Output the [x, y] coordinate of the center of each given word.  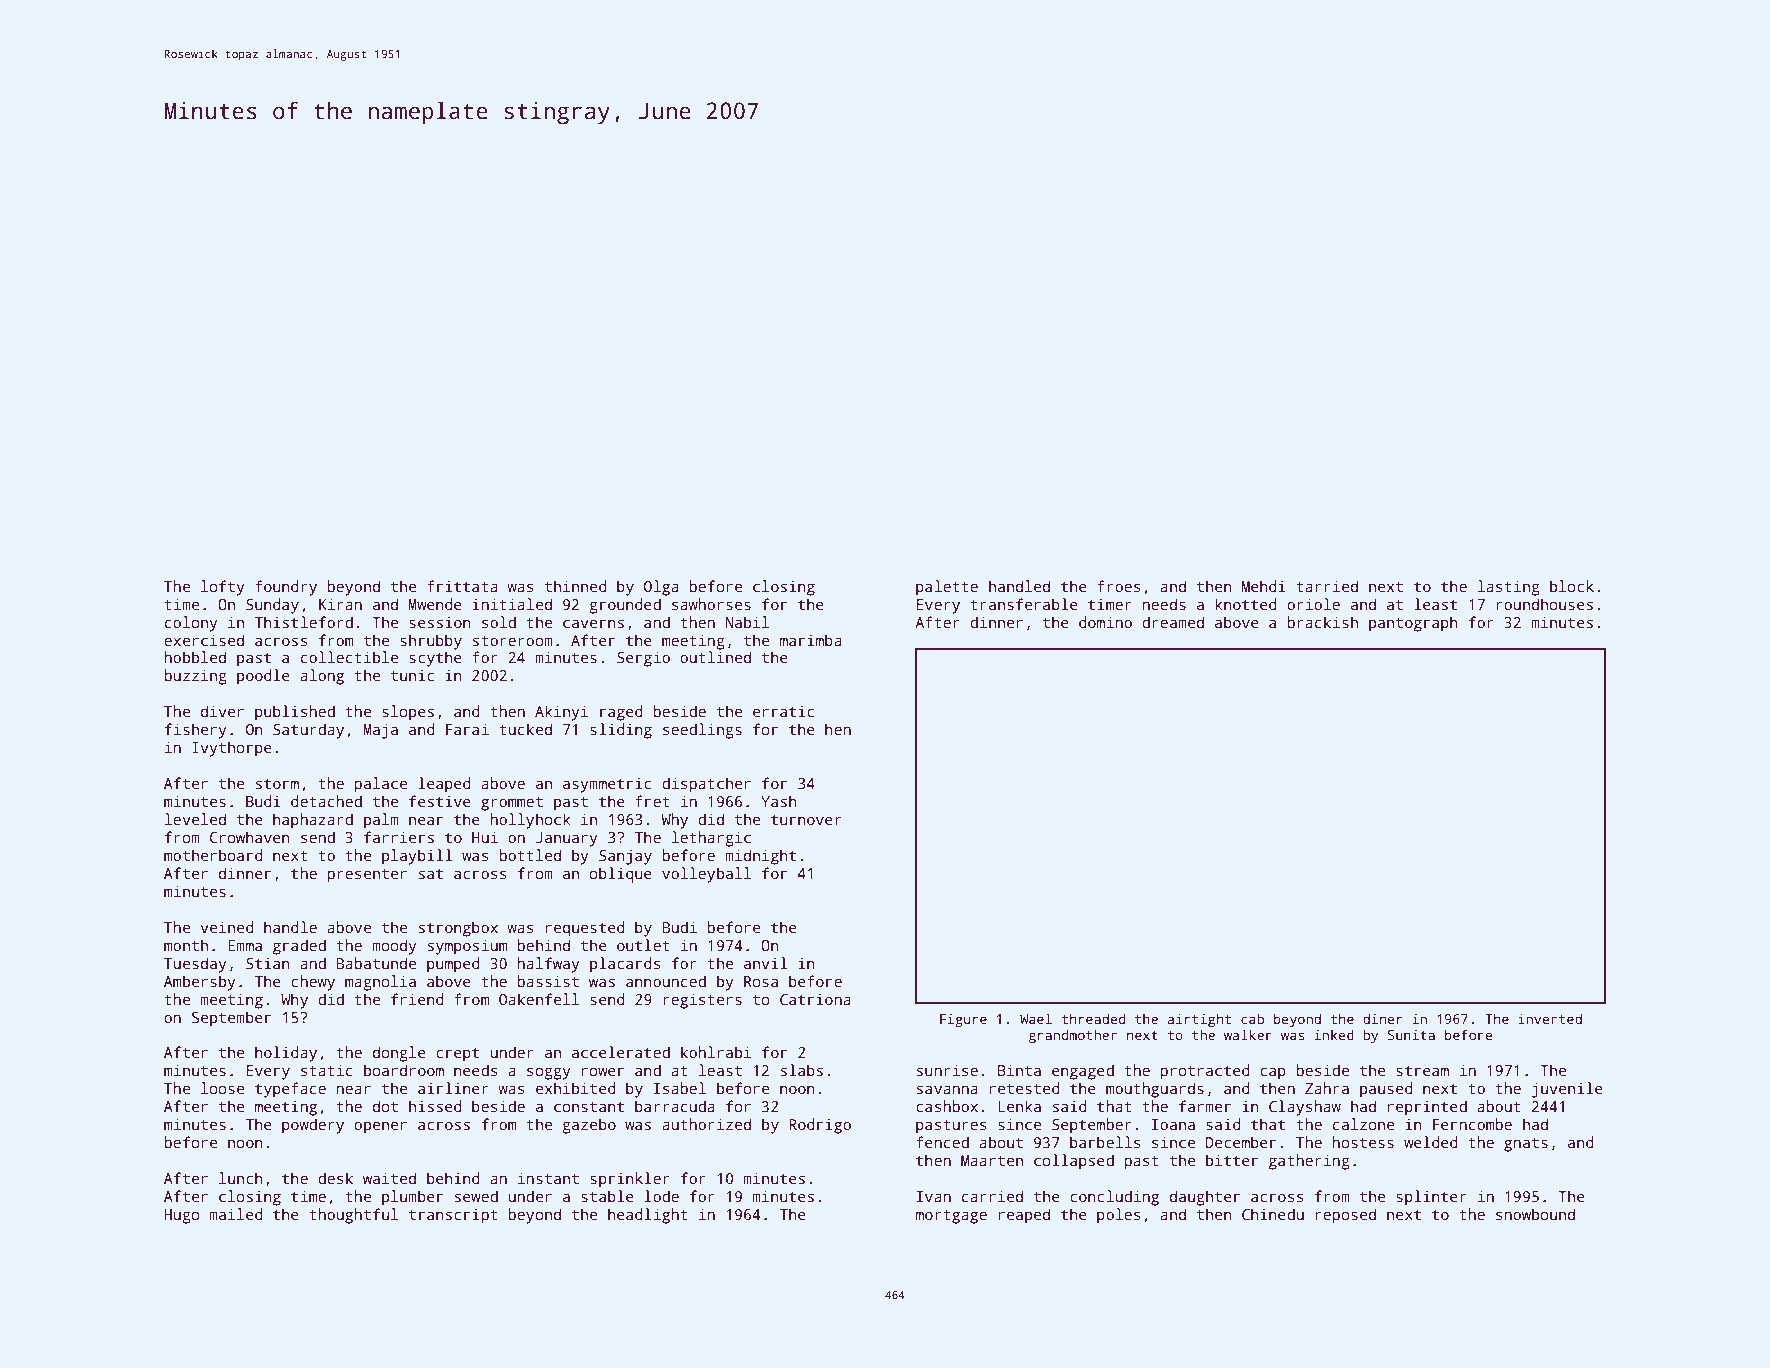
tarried [1327, 586]
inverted [1550, 1018]
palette [947, 588]
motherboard [213, 855]
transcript [453, 1216]
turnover [806, 820]
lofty [223, 588]
